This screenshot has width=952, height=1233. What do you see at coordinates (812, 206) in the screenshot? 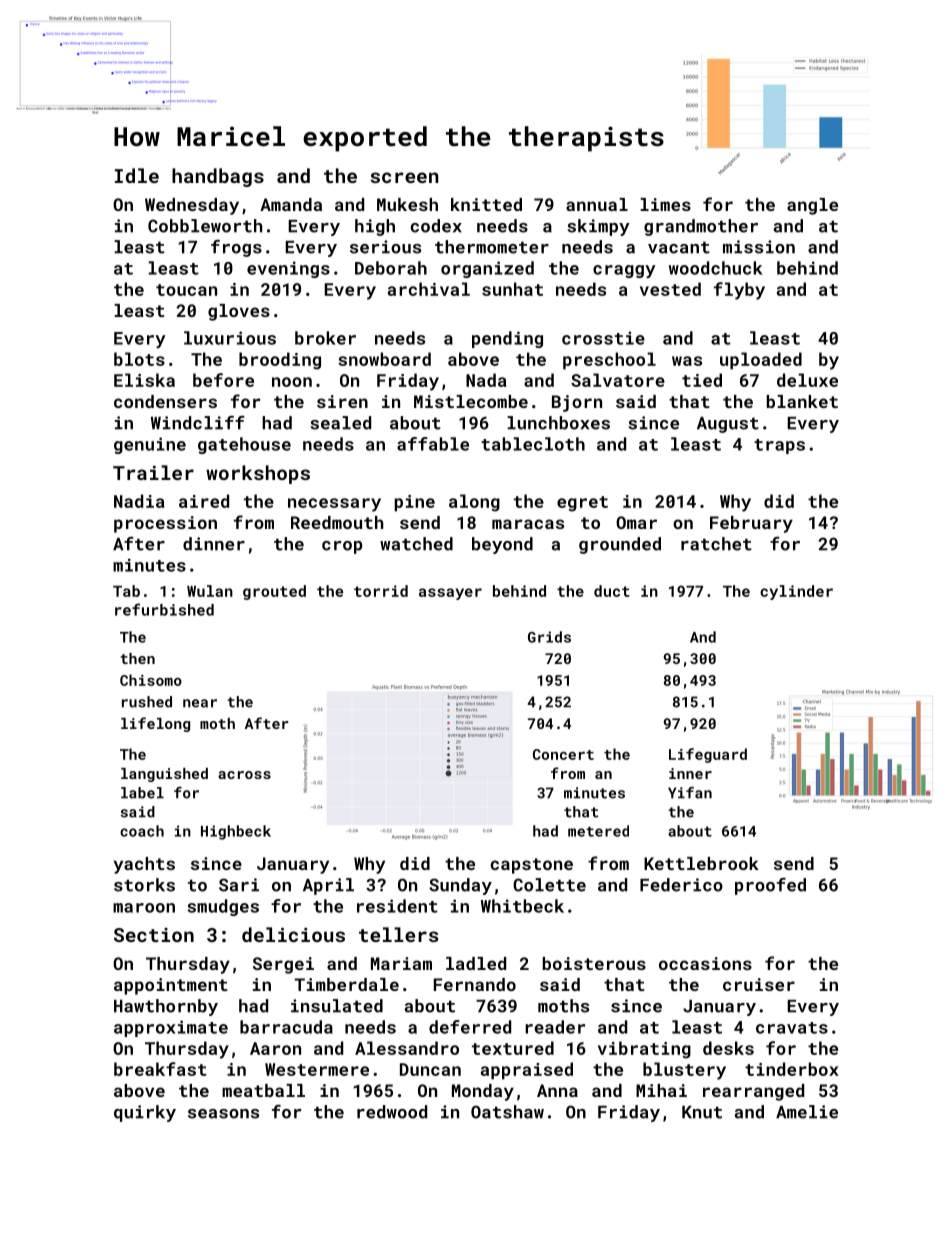
I see `angle` at bounding box center [812, 206].
